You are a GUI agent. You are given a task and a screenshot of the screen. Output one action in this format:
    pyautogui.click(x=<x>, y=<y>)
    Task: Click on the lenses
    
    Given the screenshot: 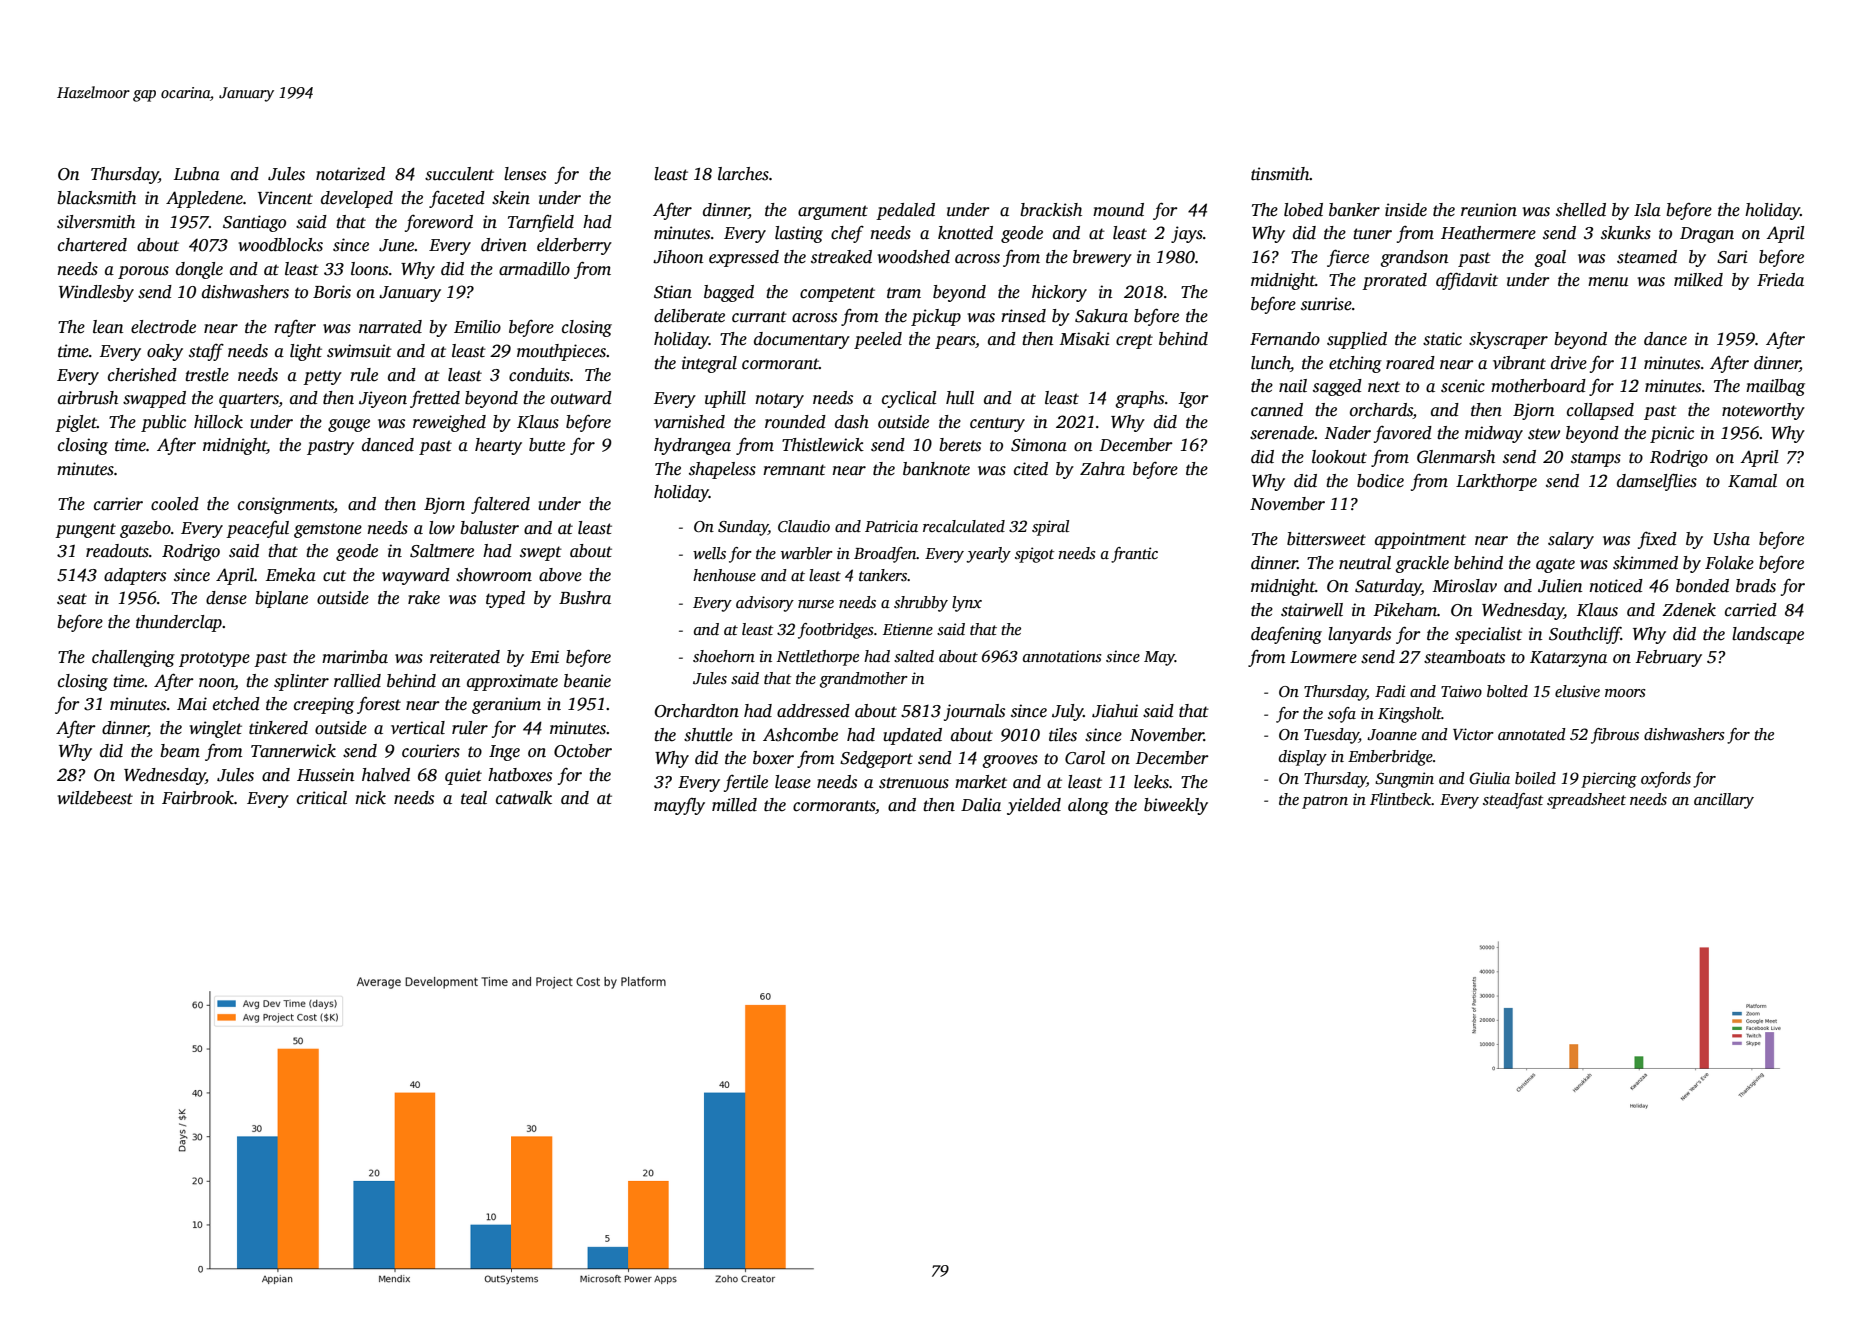 What is the action you would take?
    pyautogui.click(x=525, y=174)
